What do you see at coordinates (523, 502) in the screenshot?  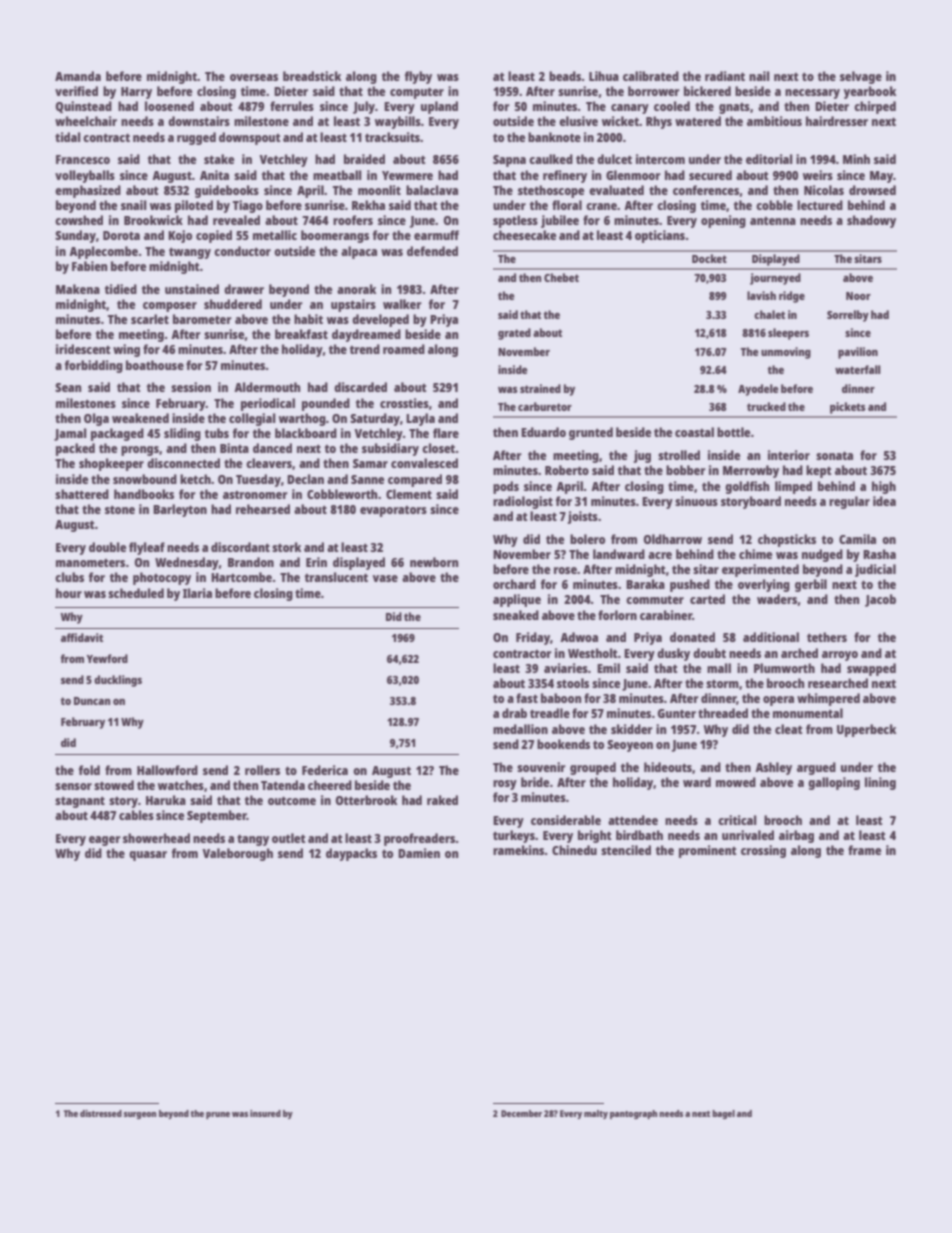 I see `radiologist` at bounding box center [523, 502].
